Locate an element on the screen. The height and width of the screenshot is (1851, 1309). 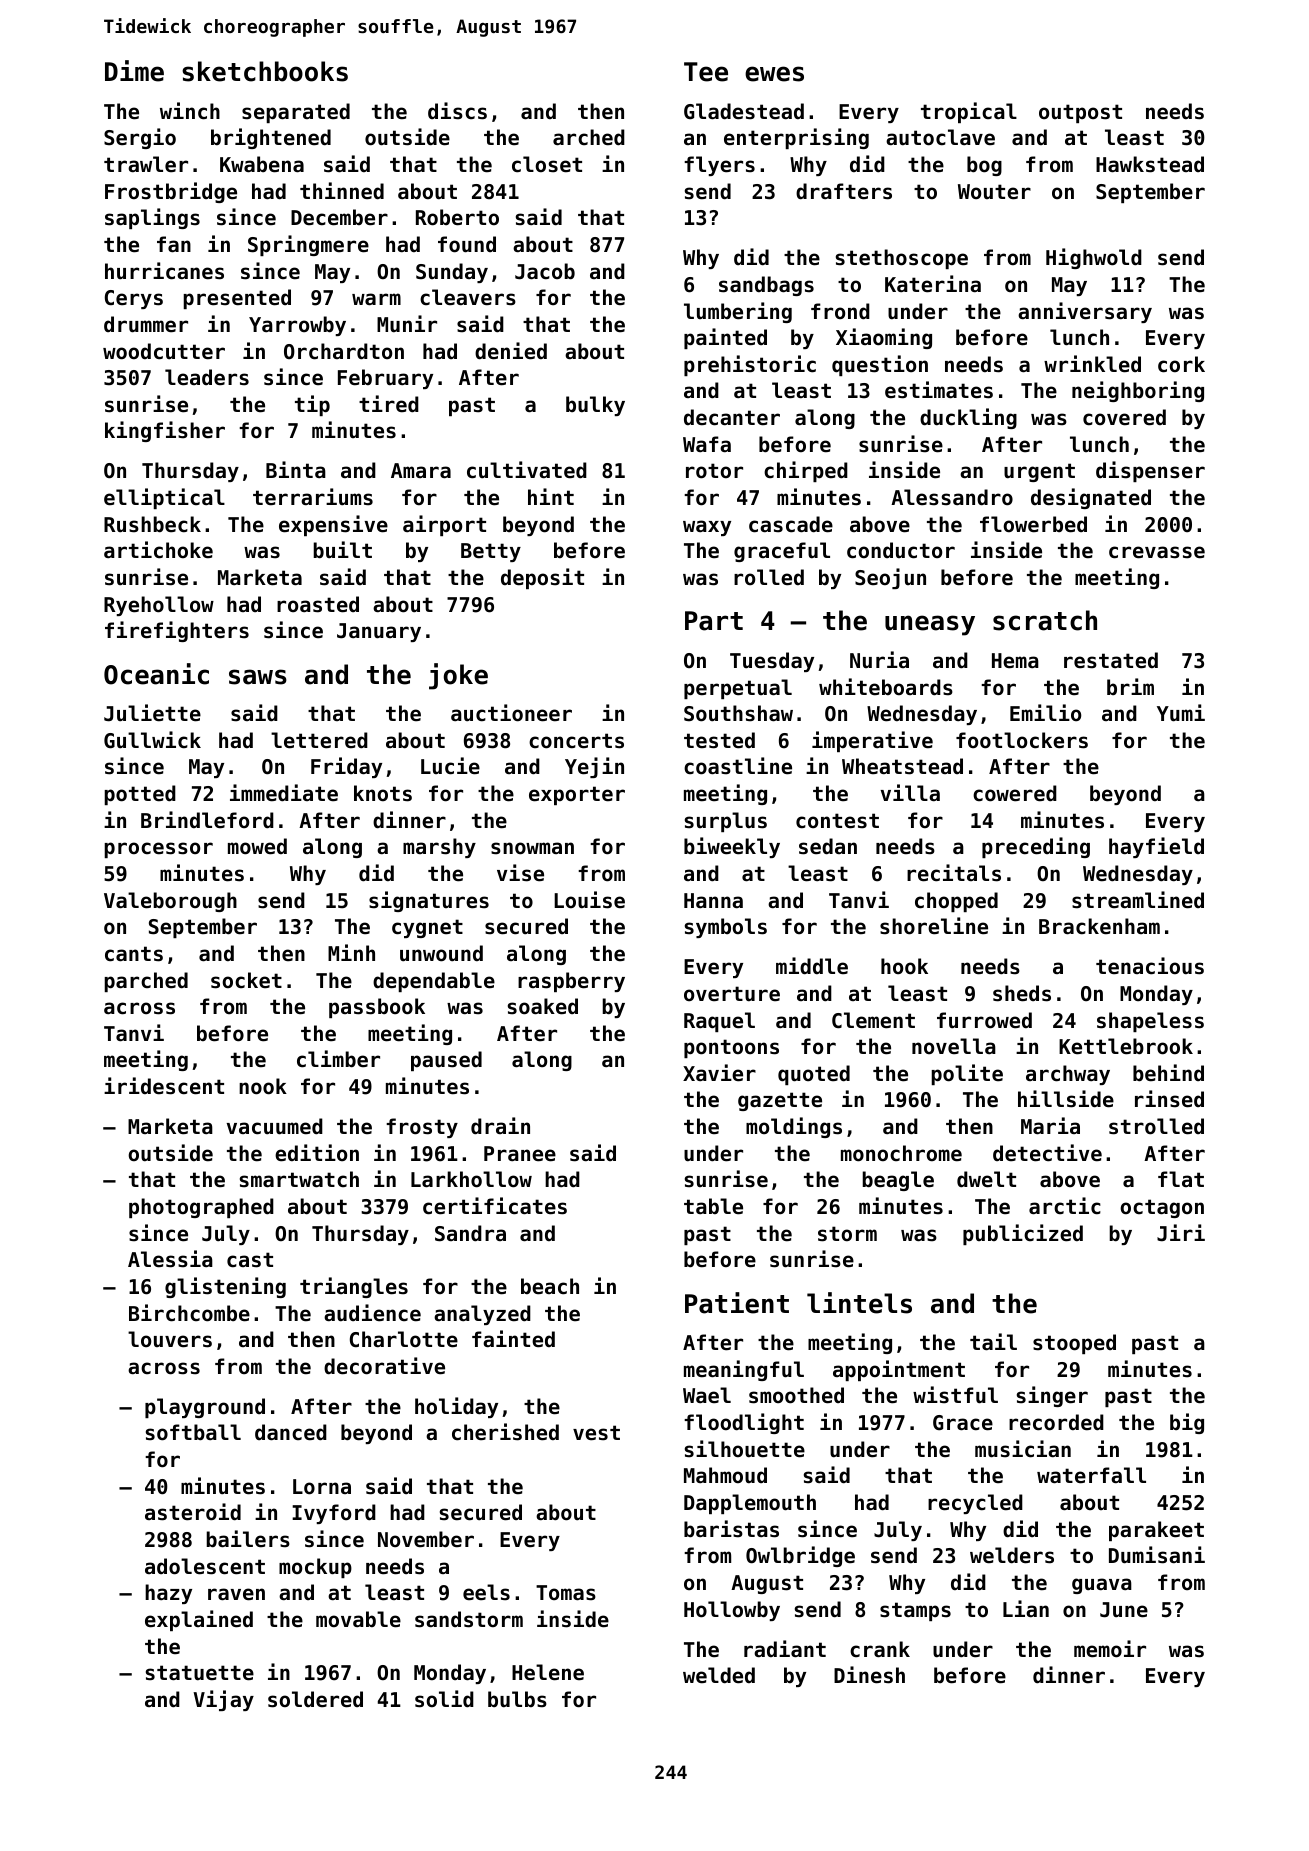
Birchcombe is located at coordinates (189, 1313).
